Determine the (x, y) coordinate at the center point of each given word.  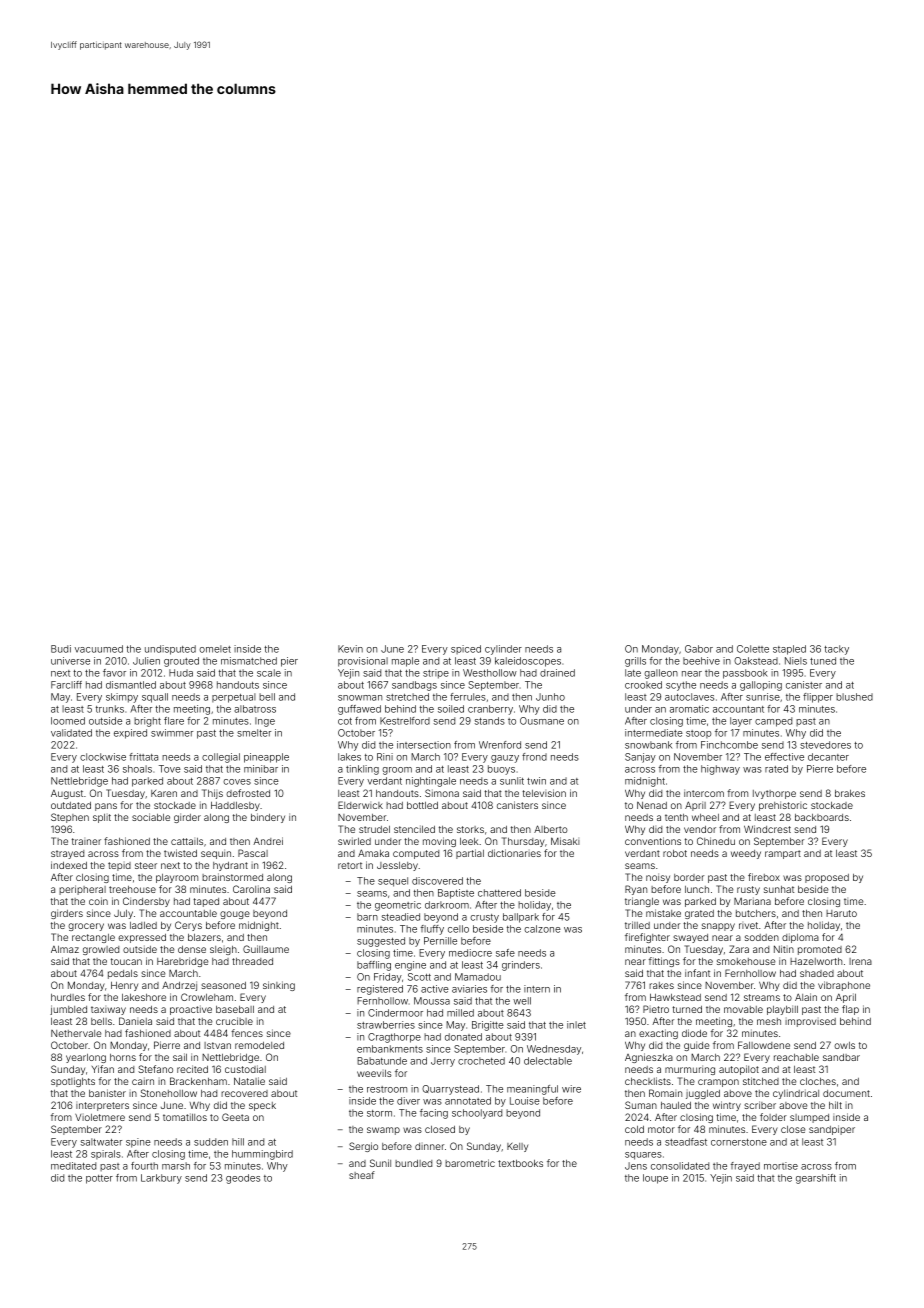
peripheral (82, 890)
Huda (181, 673)
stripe (436, 674)
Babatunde (382, 1061)
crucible (234, 1021)
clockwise (103, 757)
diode (694, 1033)
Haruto (841, 913)
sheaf (362, 1175)
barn (367, 917)
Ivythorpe (774, 794)
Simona (442, 793)
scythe (681, 686)
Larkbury (161, 1179)
